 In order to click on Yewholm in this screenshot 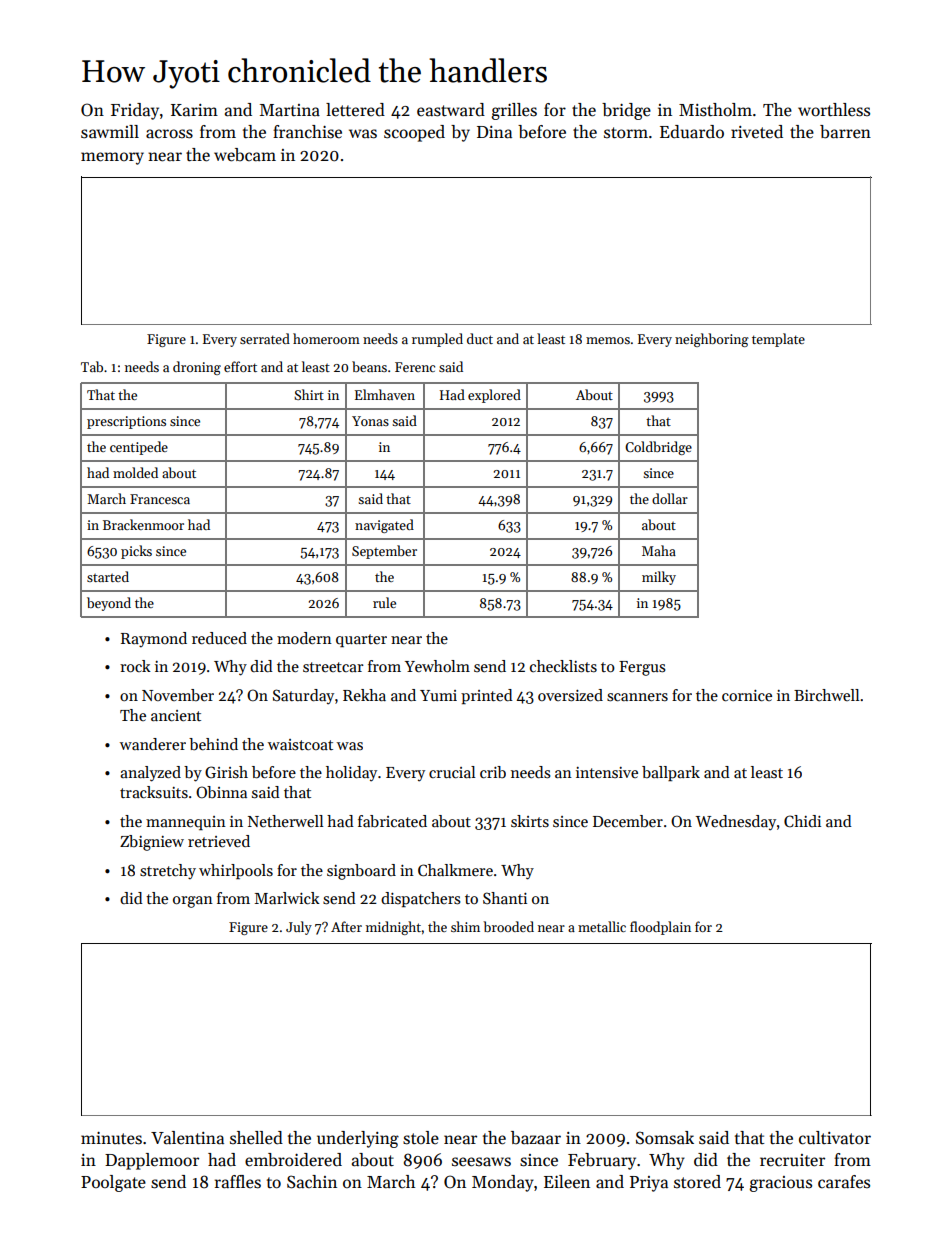, I will do `click(437, 666)`.
